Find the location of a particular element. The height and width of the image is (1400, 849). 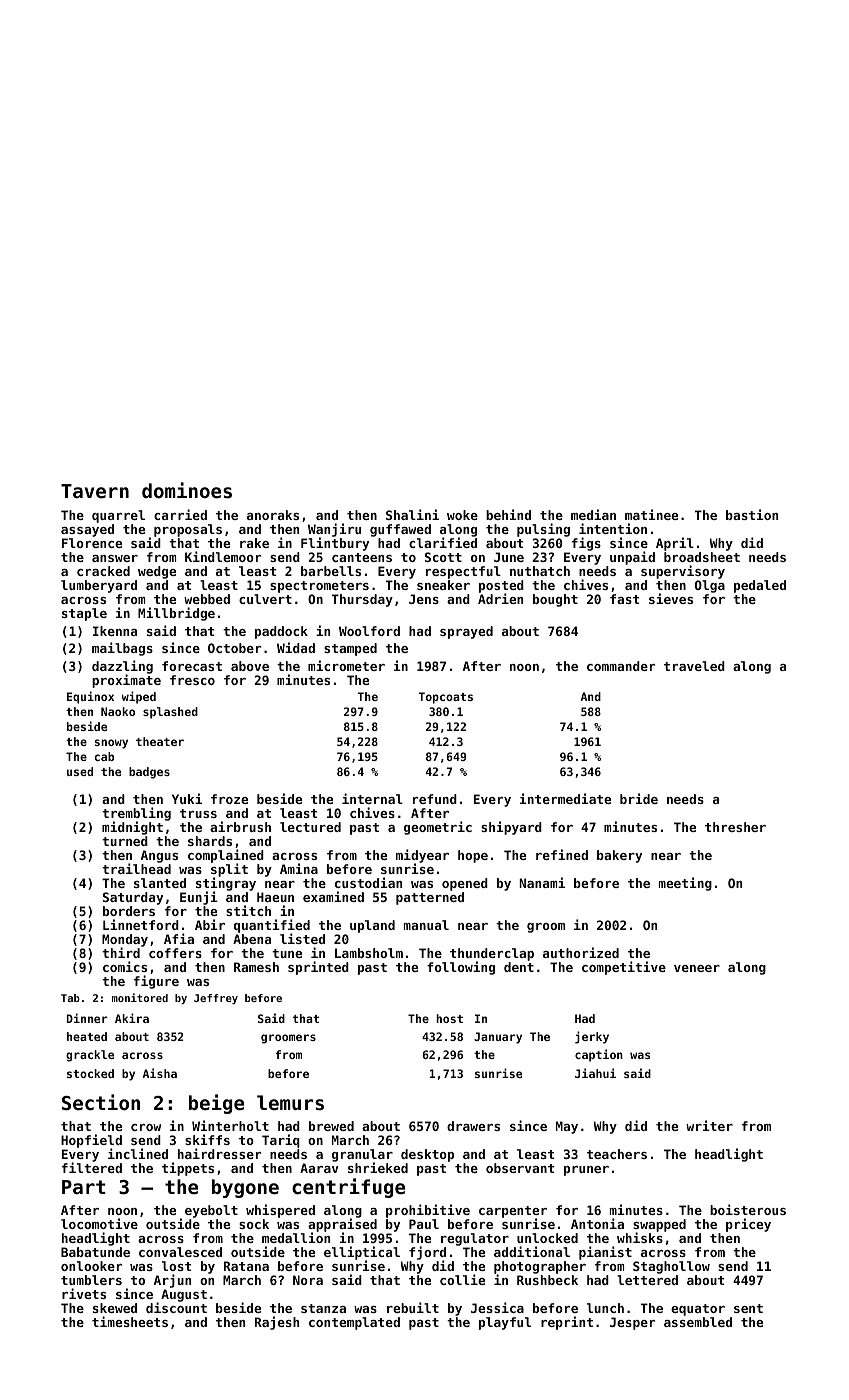

manual is located at coordinates (426, 925).
